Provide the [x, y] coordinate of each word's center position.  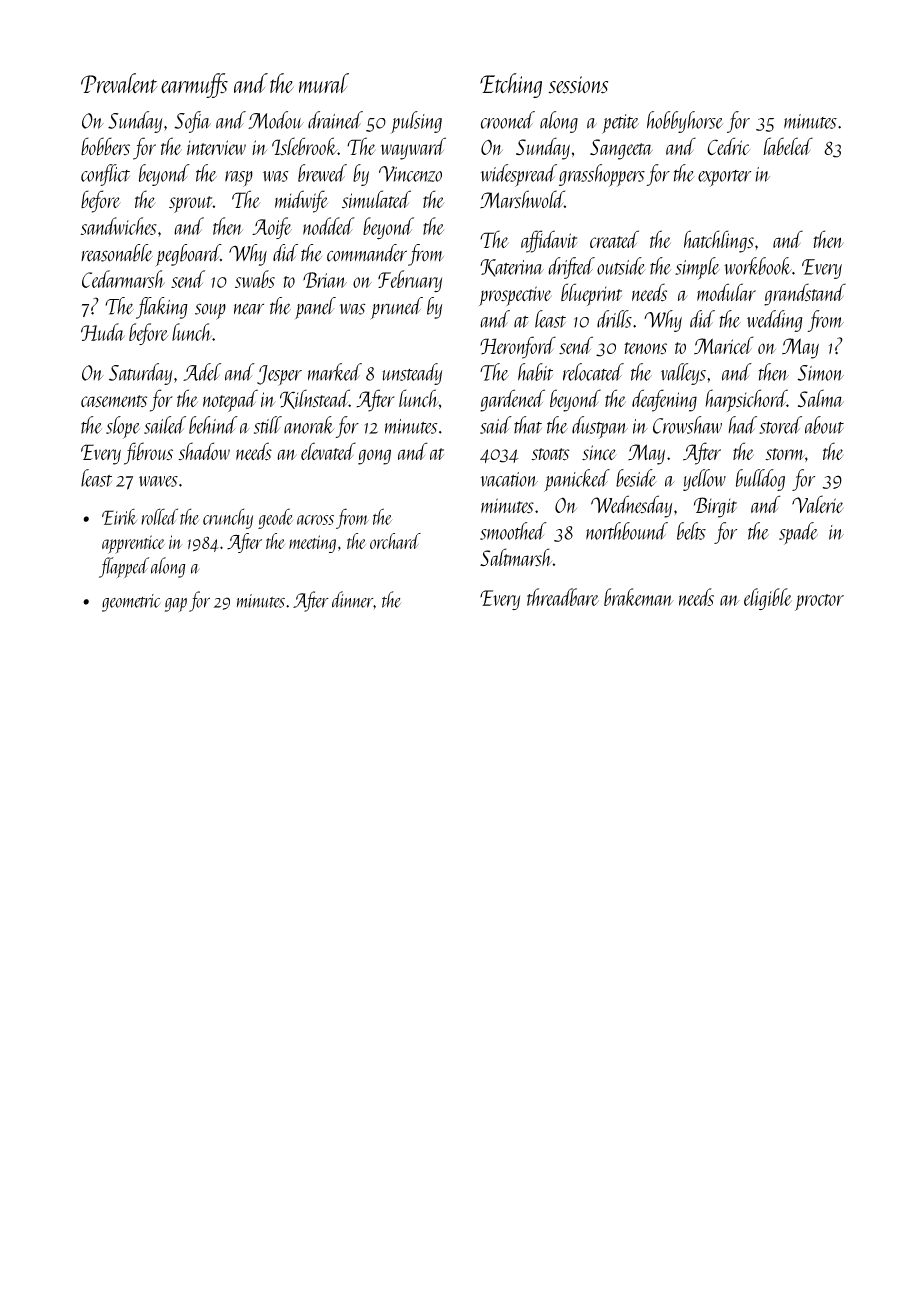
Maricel [723, 345]
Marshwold [522, 199]
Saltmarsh [516, 557]
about [824, 425]
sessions [578, 85]
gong [374, 457]
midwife [301, 201]
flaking [162, 308]
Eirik [119, 517]
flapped [124, 567]
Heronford [518, 347]
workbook [758, 266]
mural [324, 83]
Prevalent [119, 83]
